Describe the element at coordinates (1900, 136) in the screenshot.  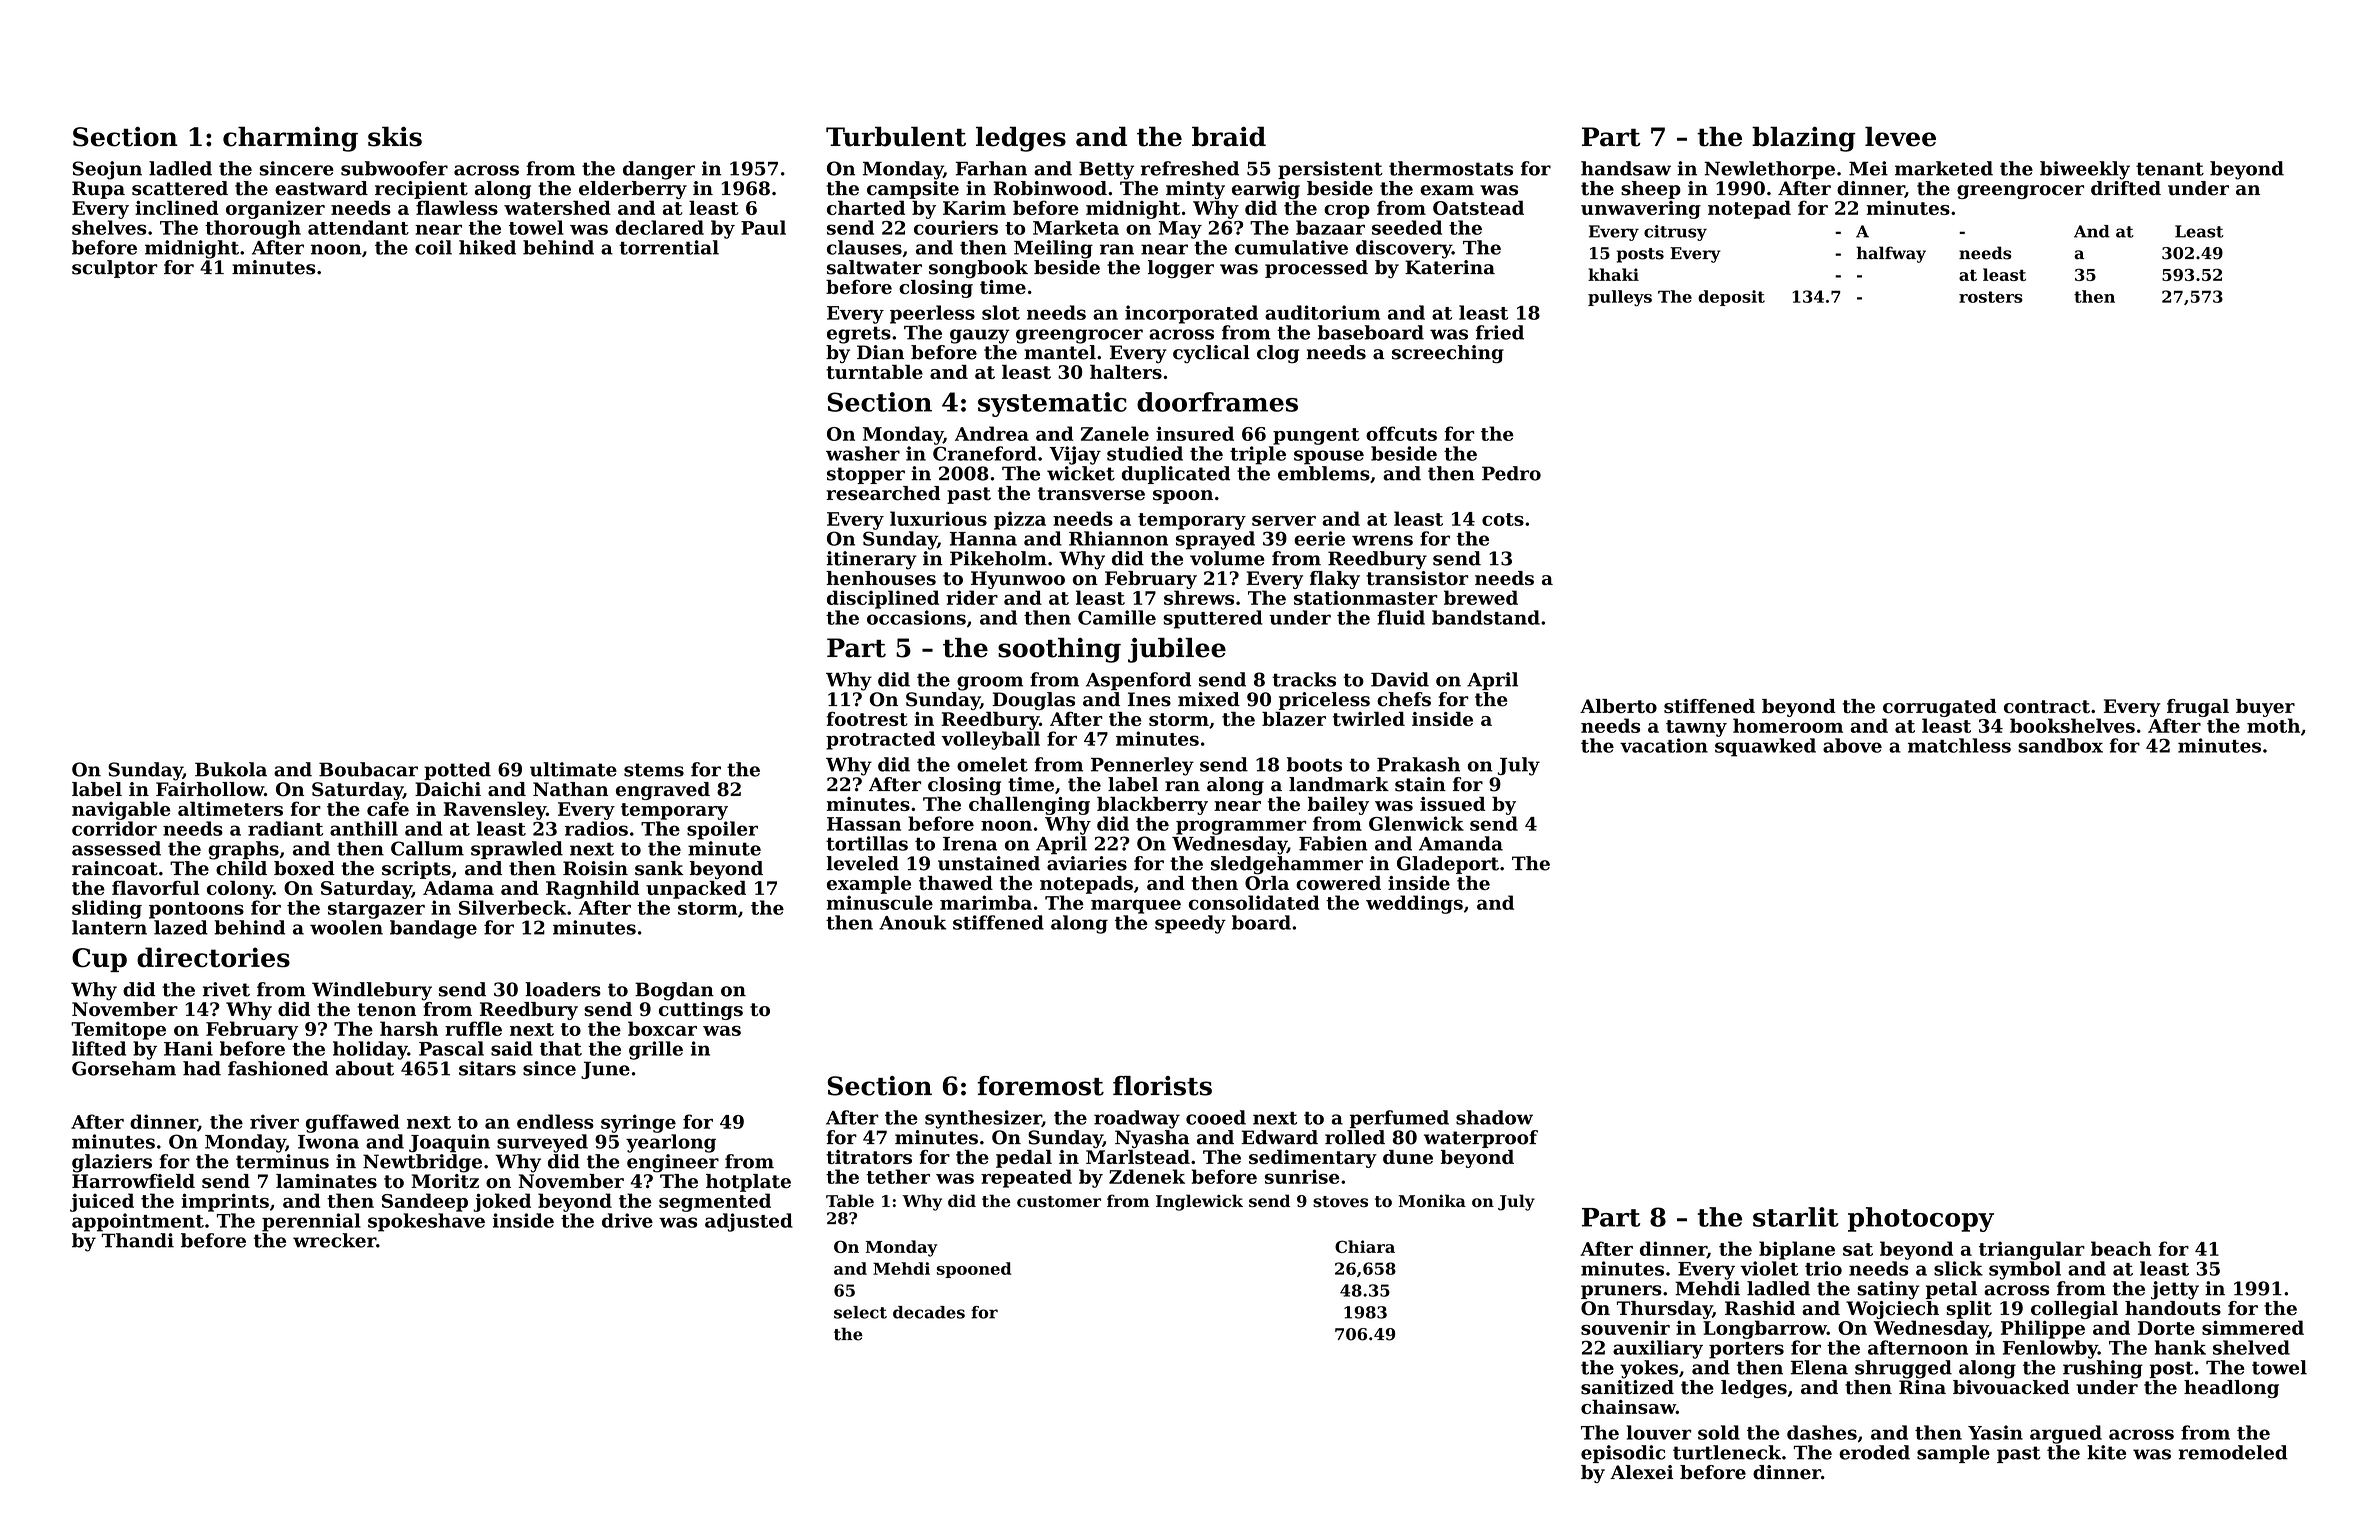
I see `levee` at that location.
